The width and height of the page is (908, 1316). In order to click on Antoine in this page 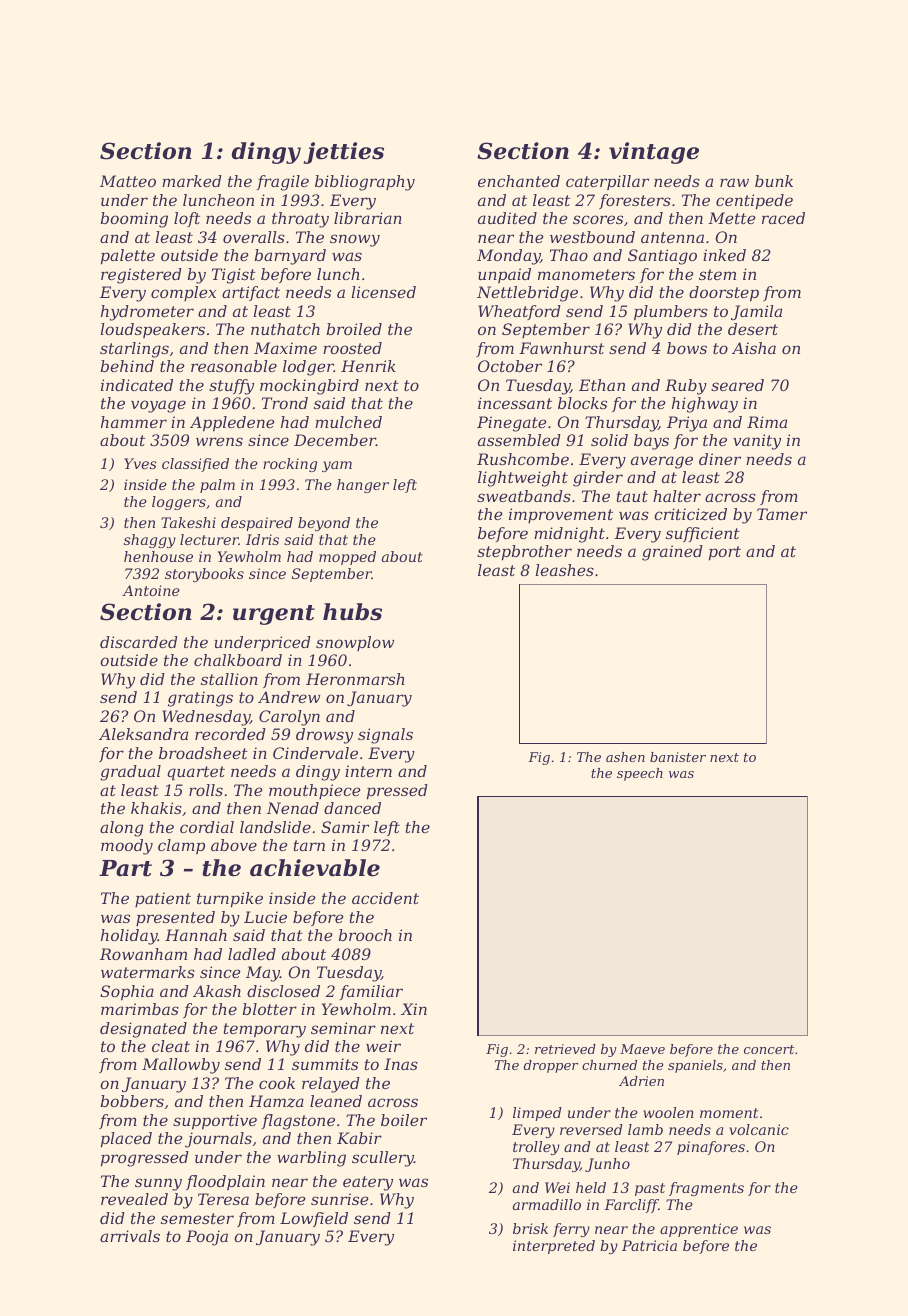, I will do `click(151, 590)`.
